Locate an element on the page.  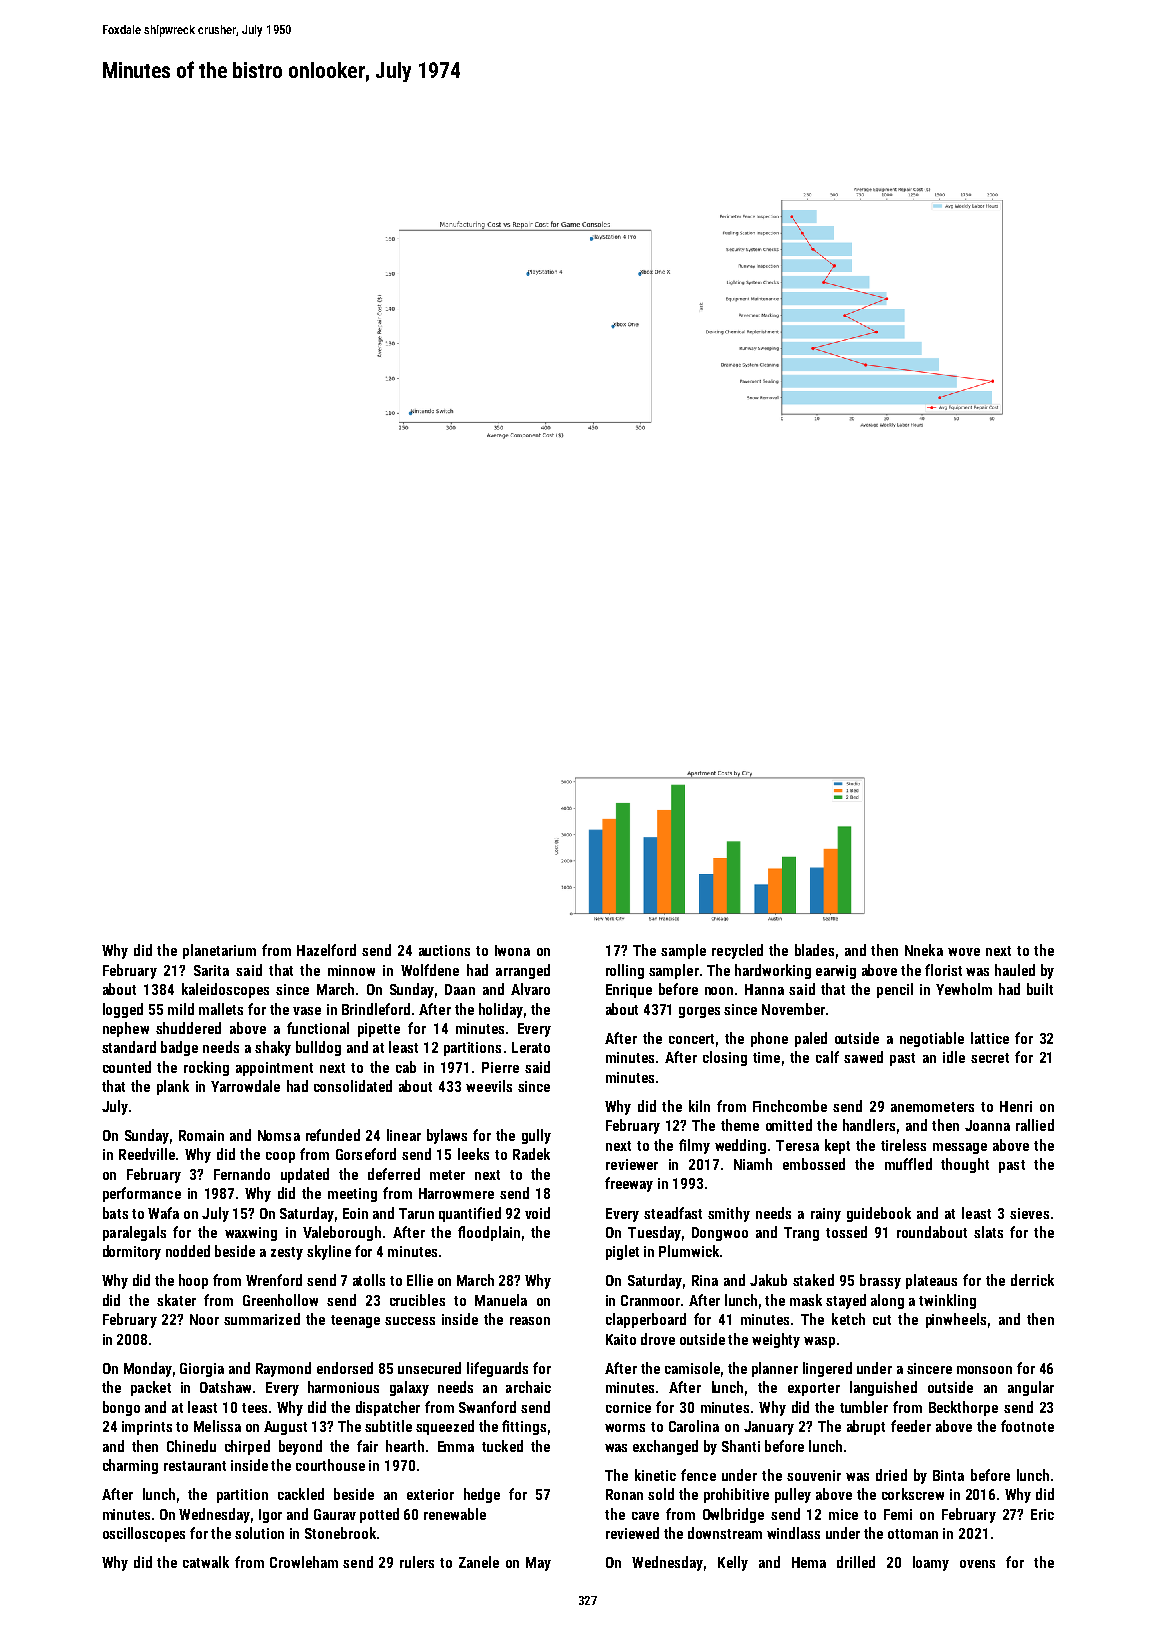
rallied is located at coordinates (1035, 1125).
